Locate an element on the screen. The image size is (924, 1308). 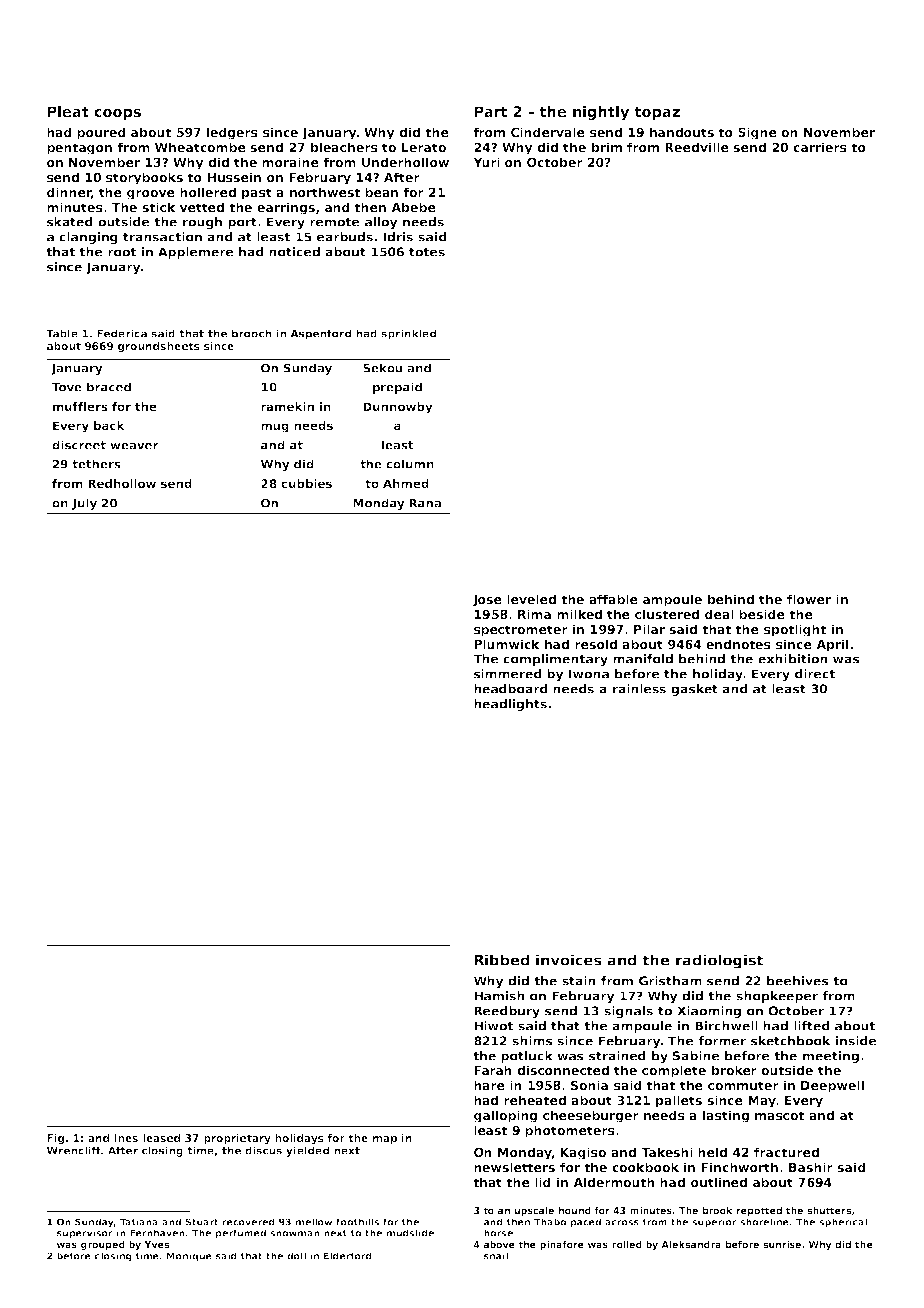
July is located at coordinates (84, 504).
